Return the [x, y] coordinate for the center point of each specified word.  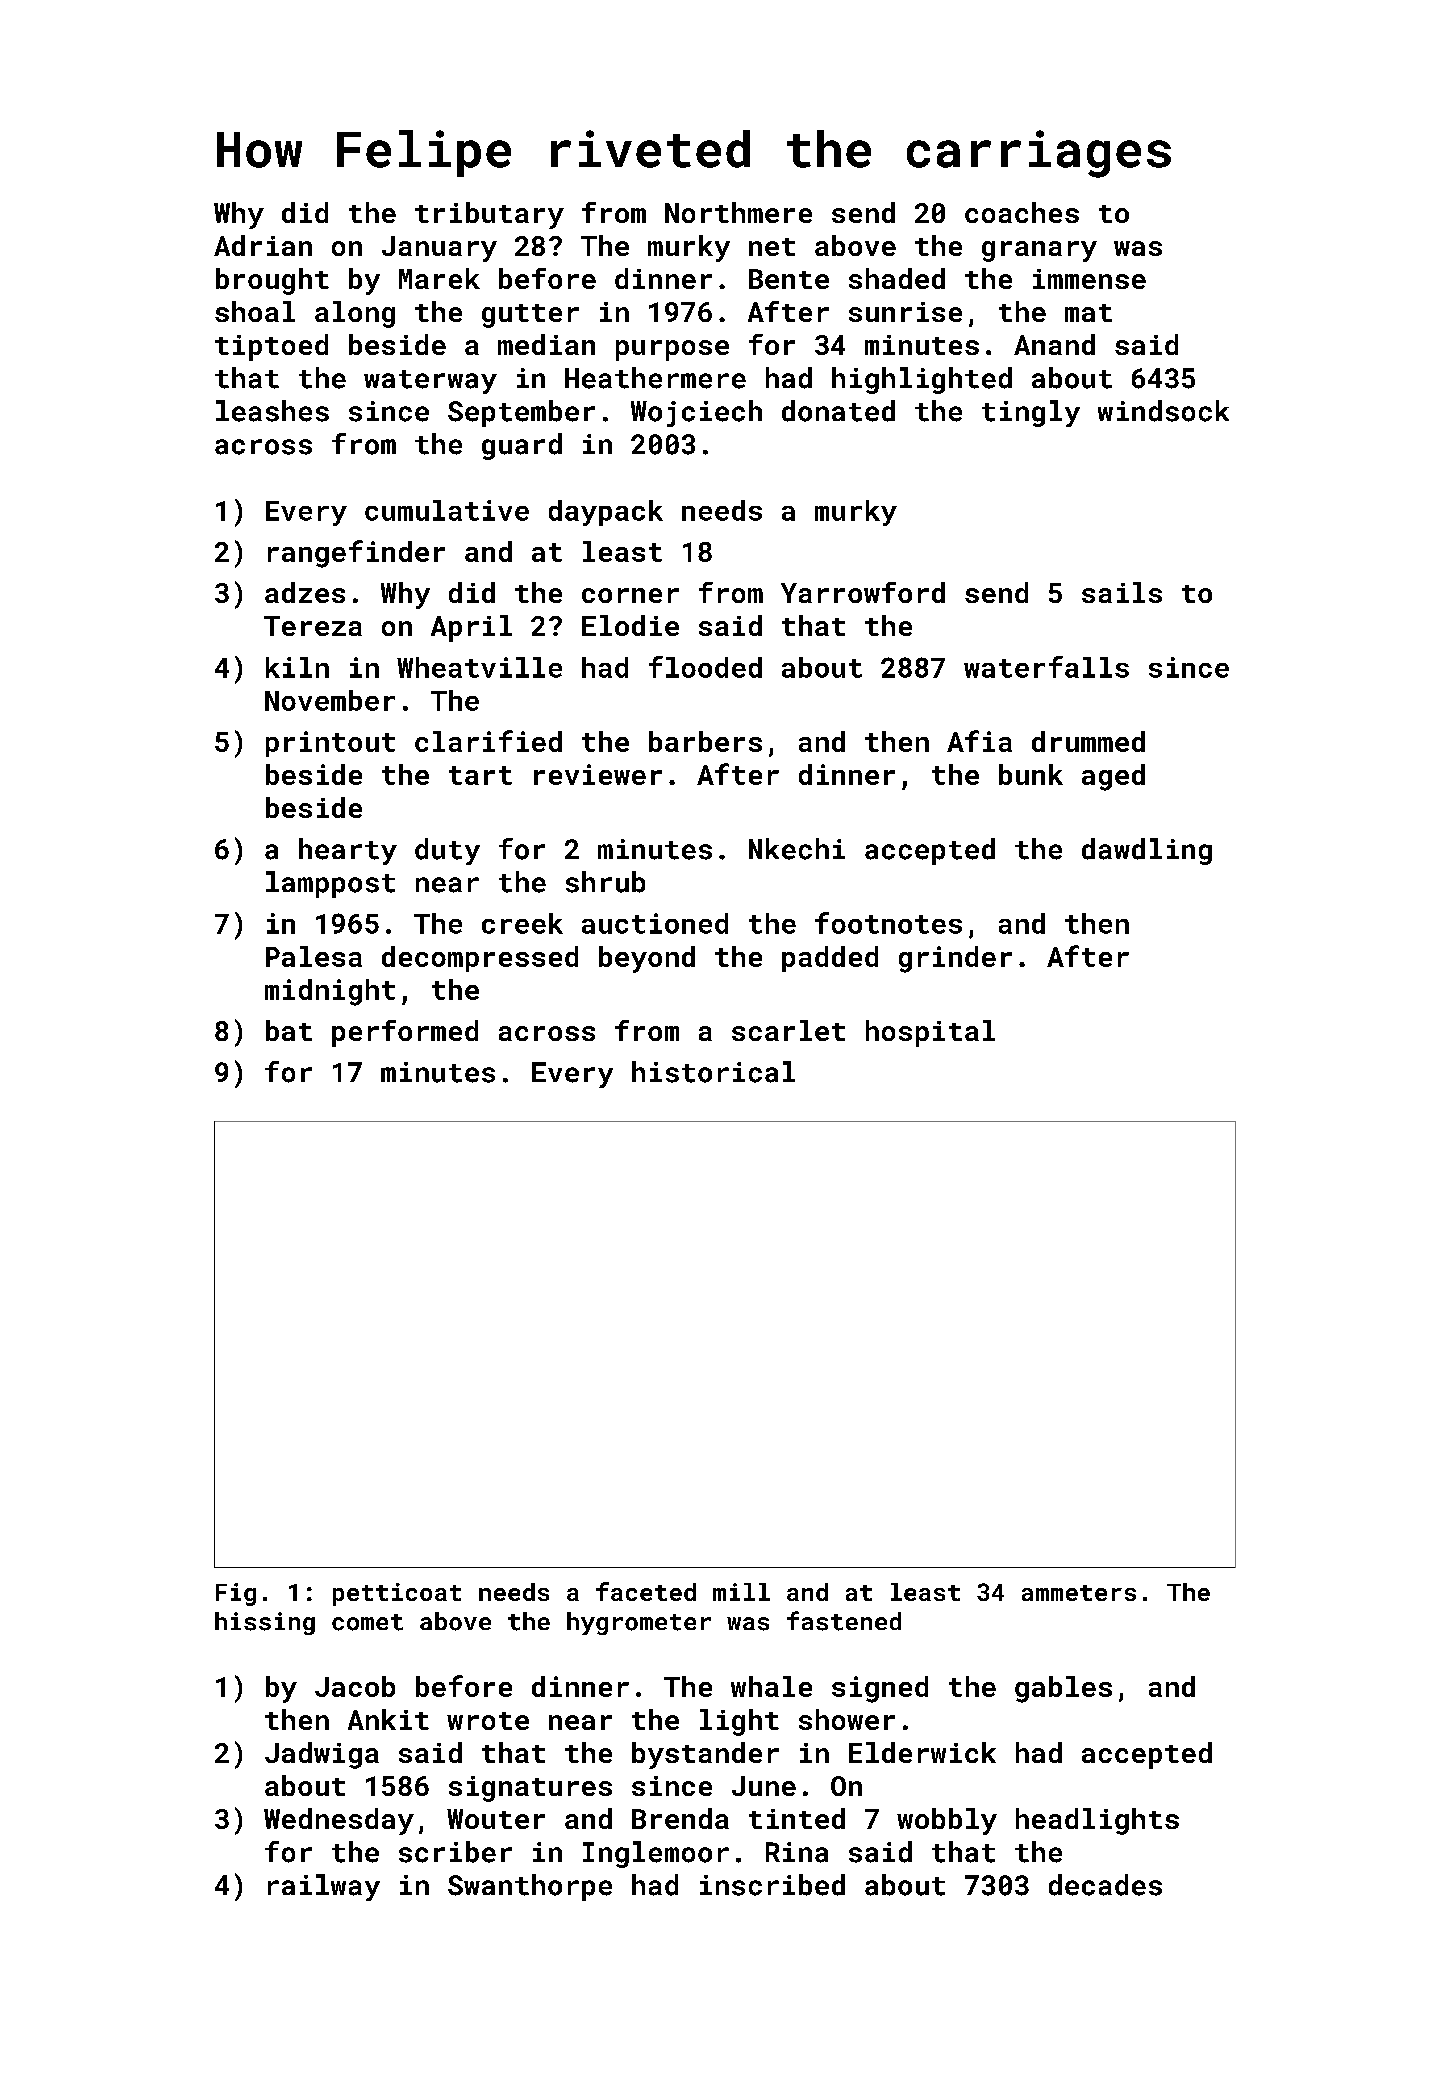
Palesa [314, 956]
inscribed [772, 1885]
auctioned [655, 923]
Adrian [263, 245]
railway [324, 1887]
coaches [1022, 212]
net [772, 247]
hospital [930, 1033]
